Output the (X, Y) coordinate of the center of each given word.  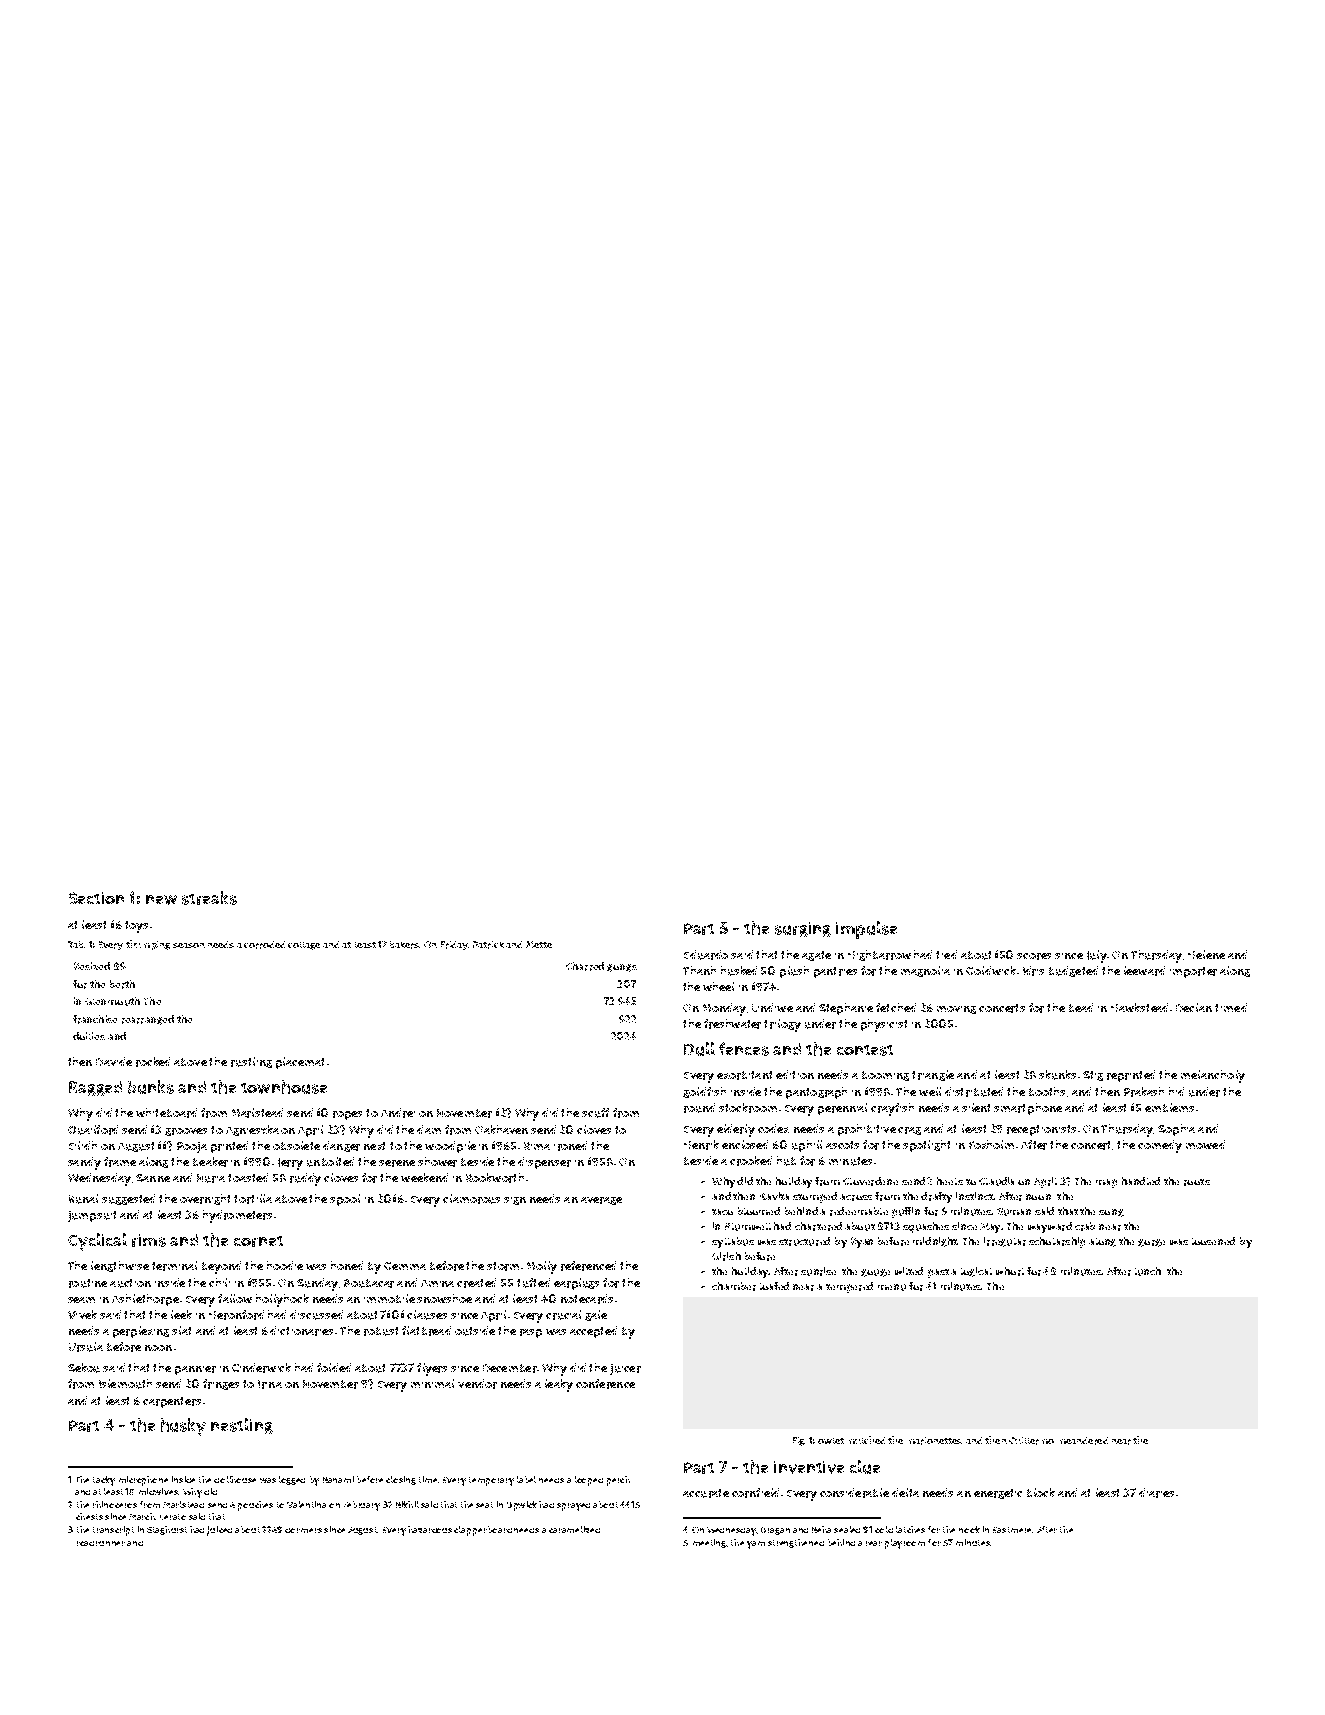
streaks (209, 898)
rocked (153, 1062)
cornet (258, 1241)
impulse (866, 930)
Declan (1194, 1007)
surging (803, 929)
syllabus (733, 1242)
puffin (906, 1212)
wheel (718, 986)
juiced (219, 1531)
